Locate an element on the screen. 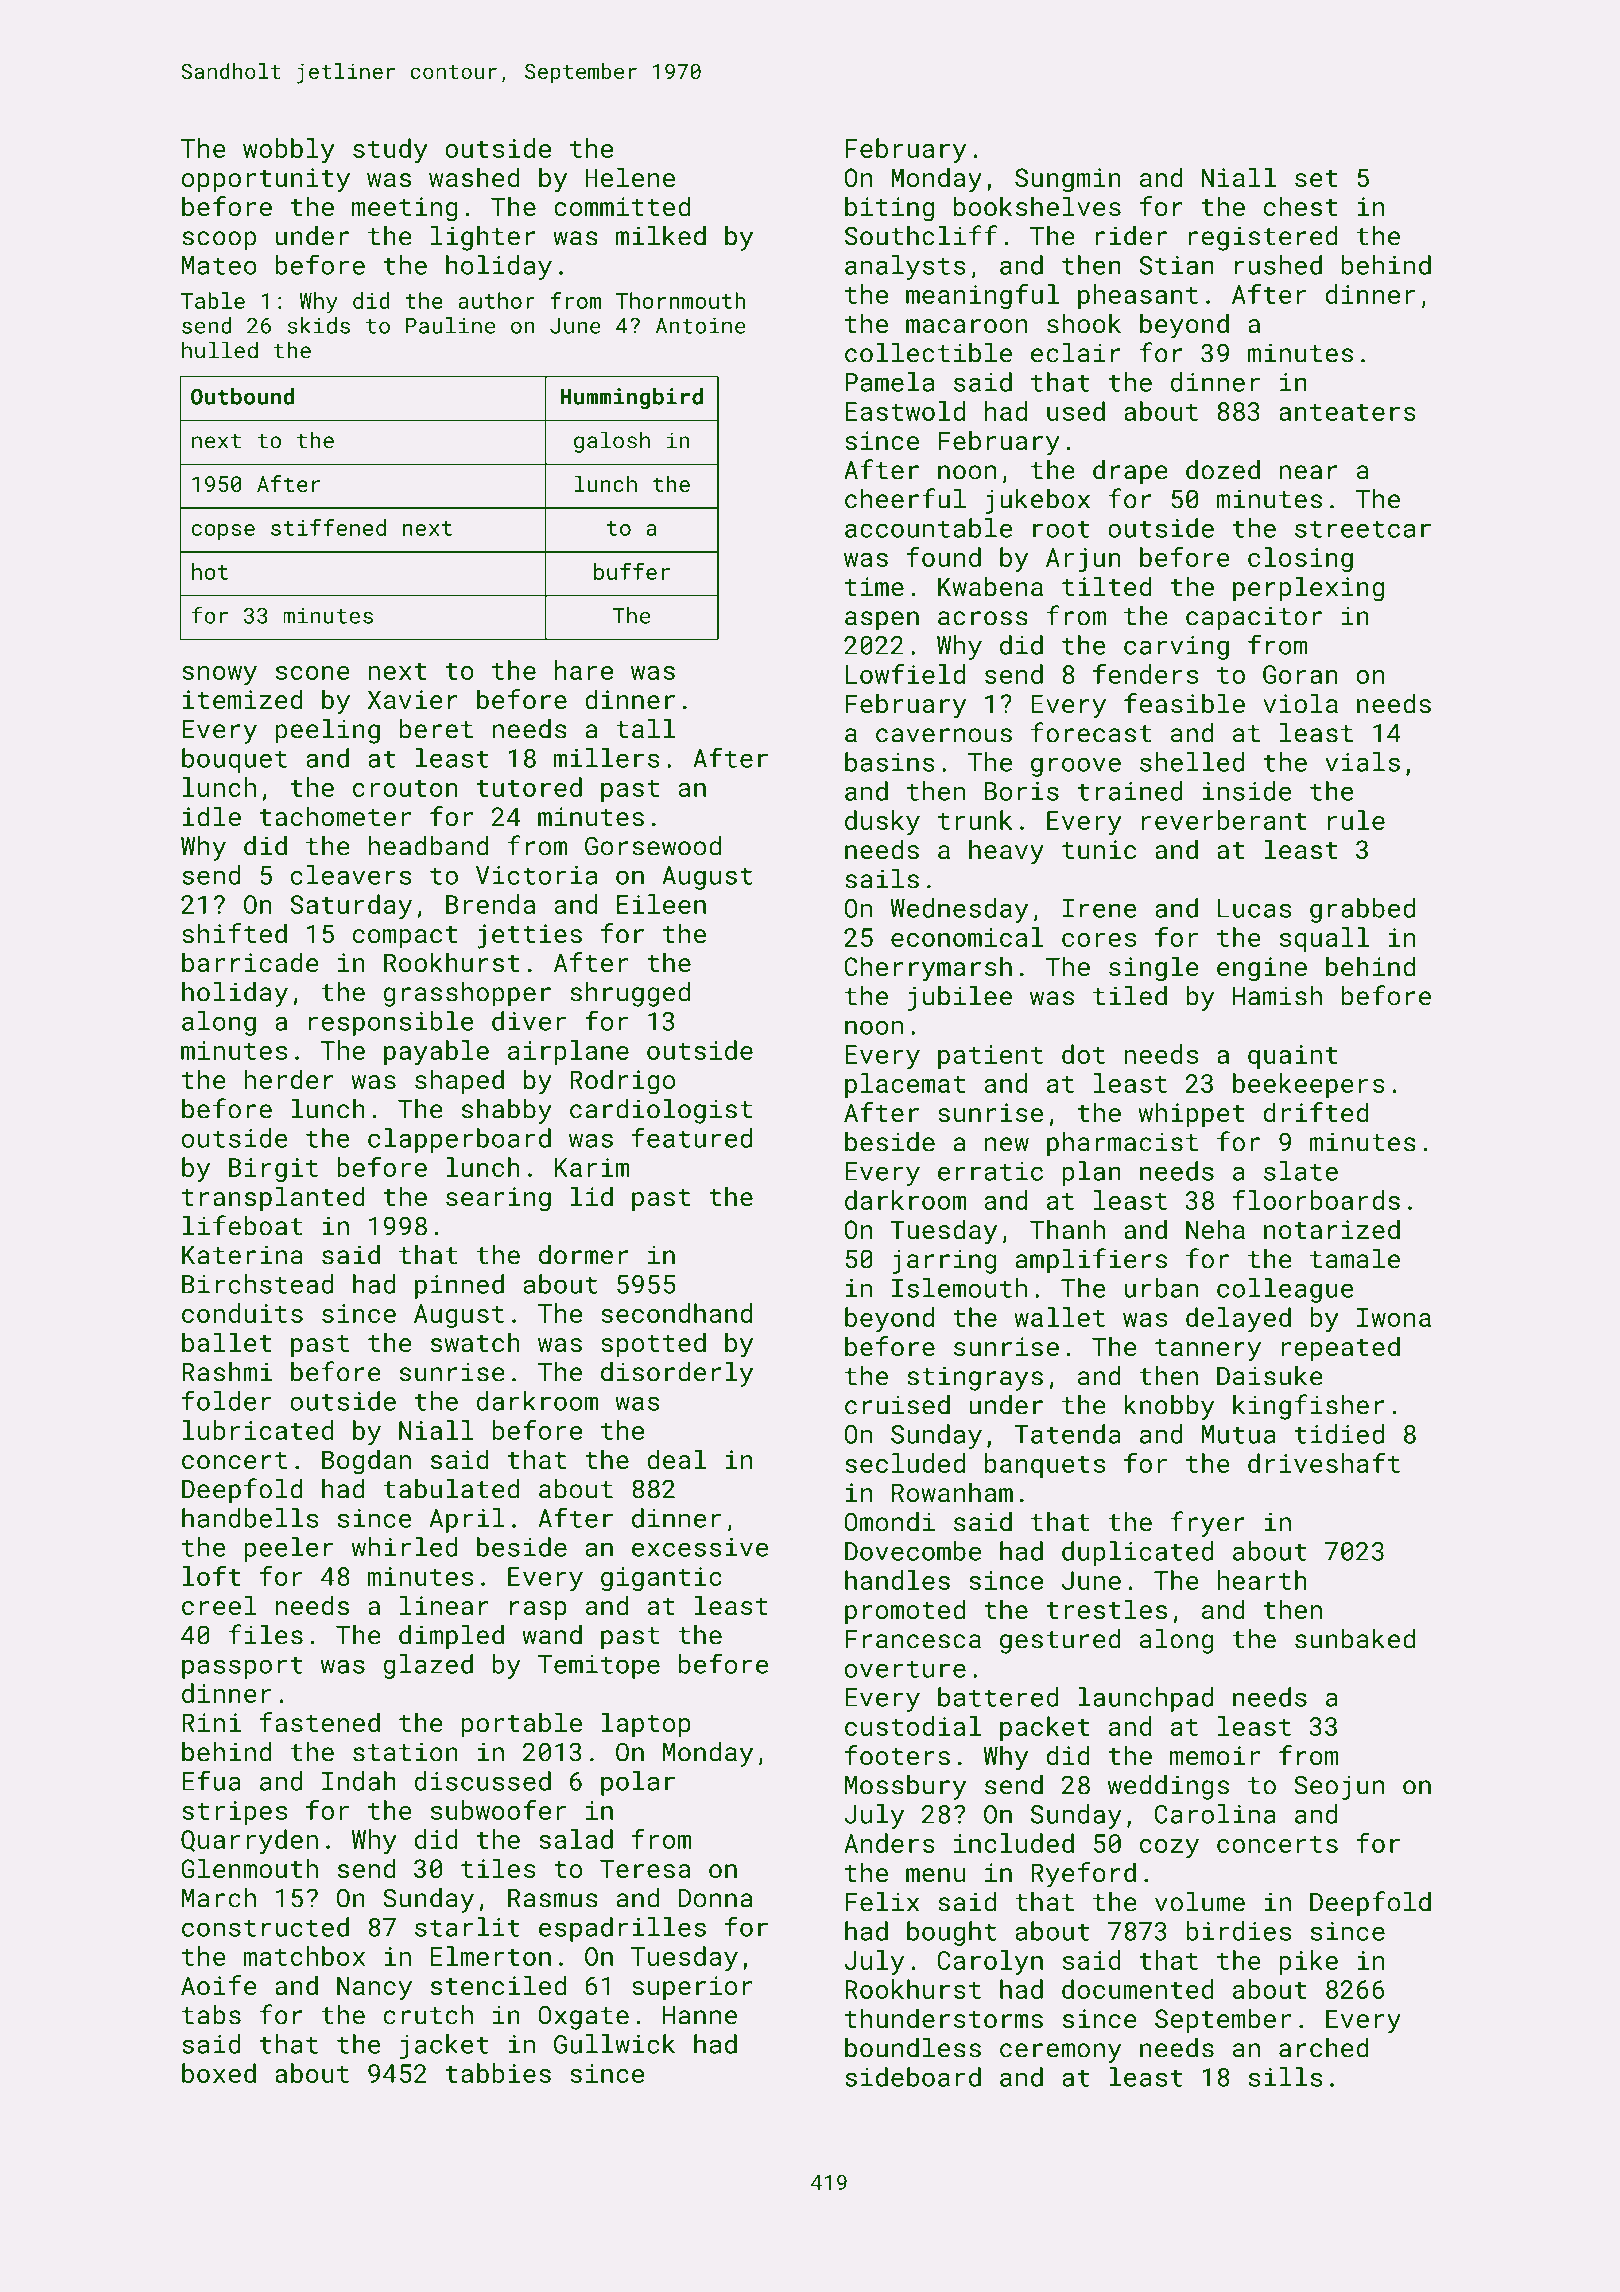 This screenshot has width=1620, height=2292. biting is located at coordinates (889, 209).
